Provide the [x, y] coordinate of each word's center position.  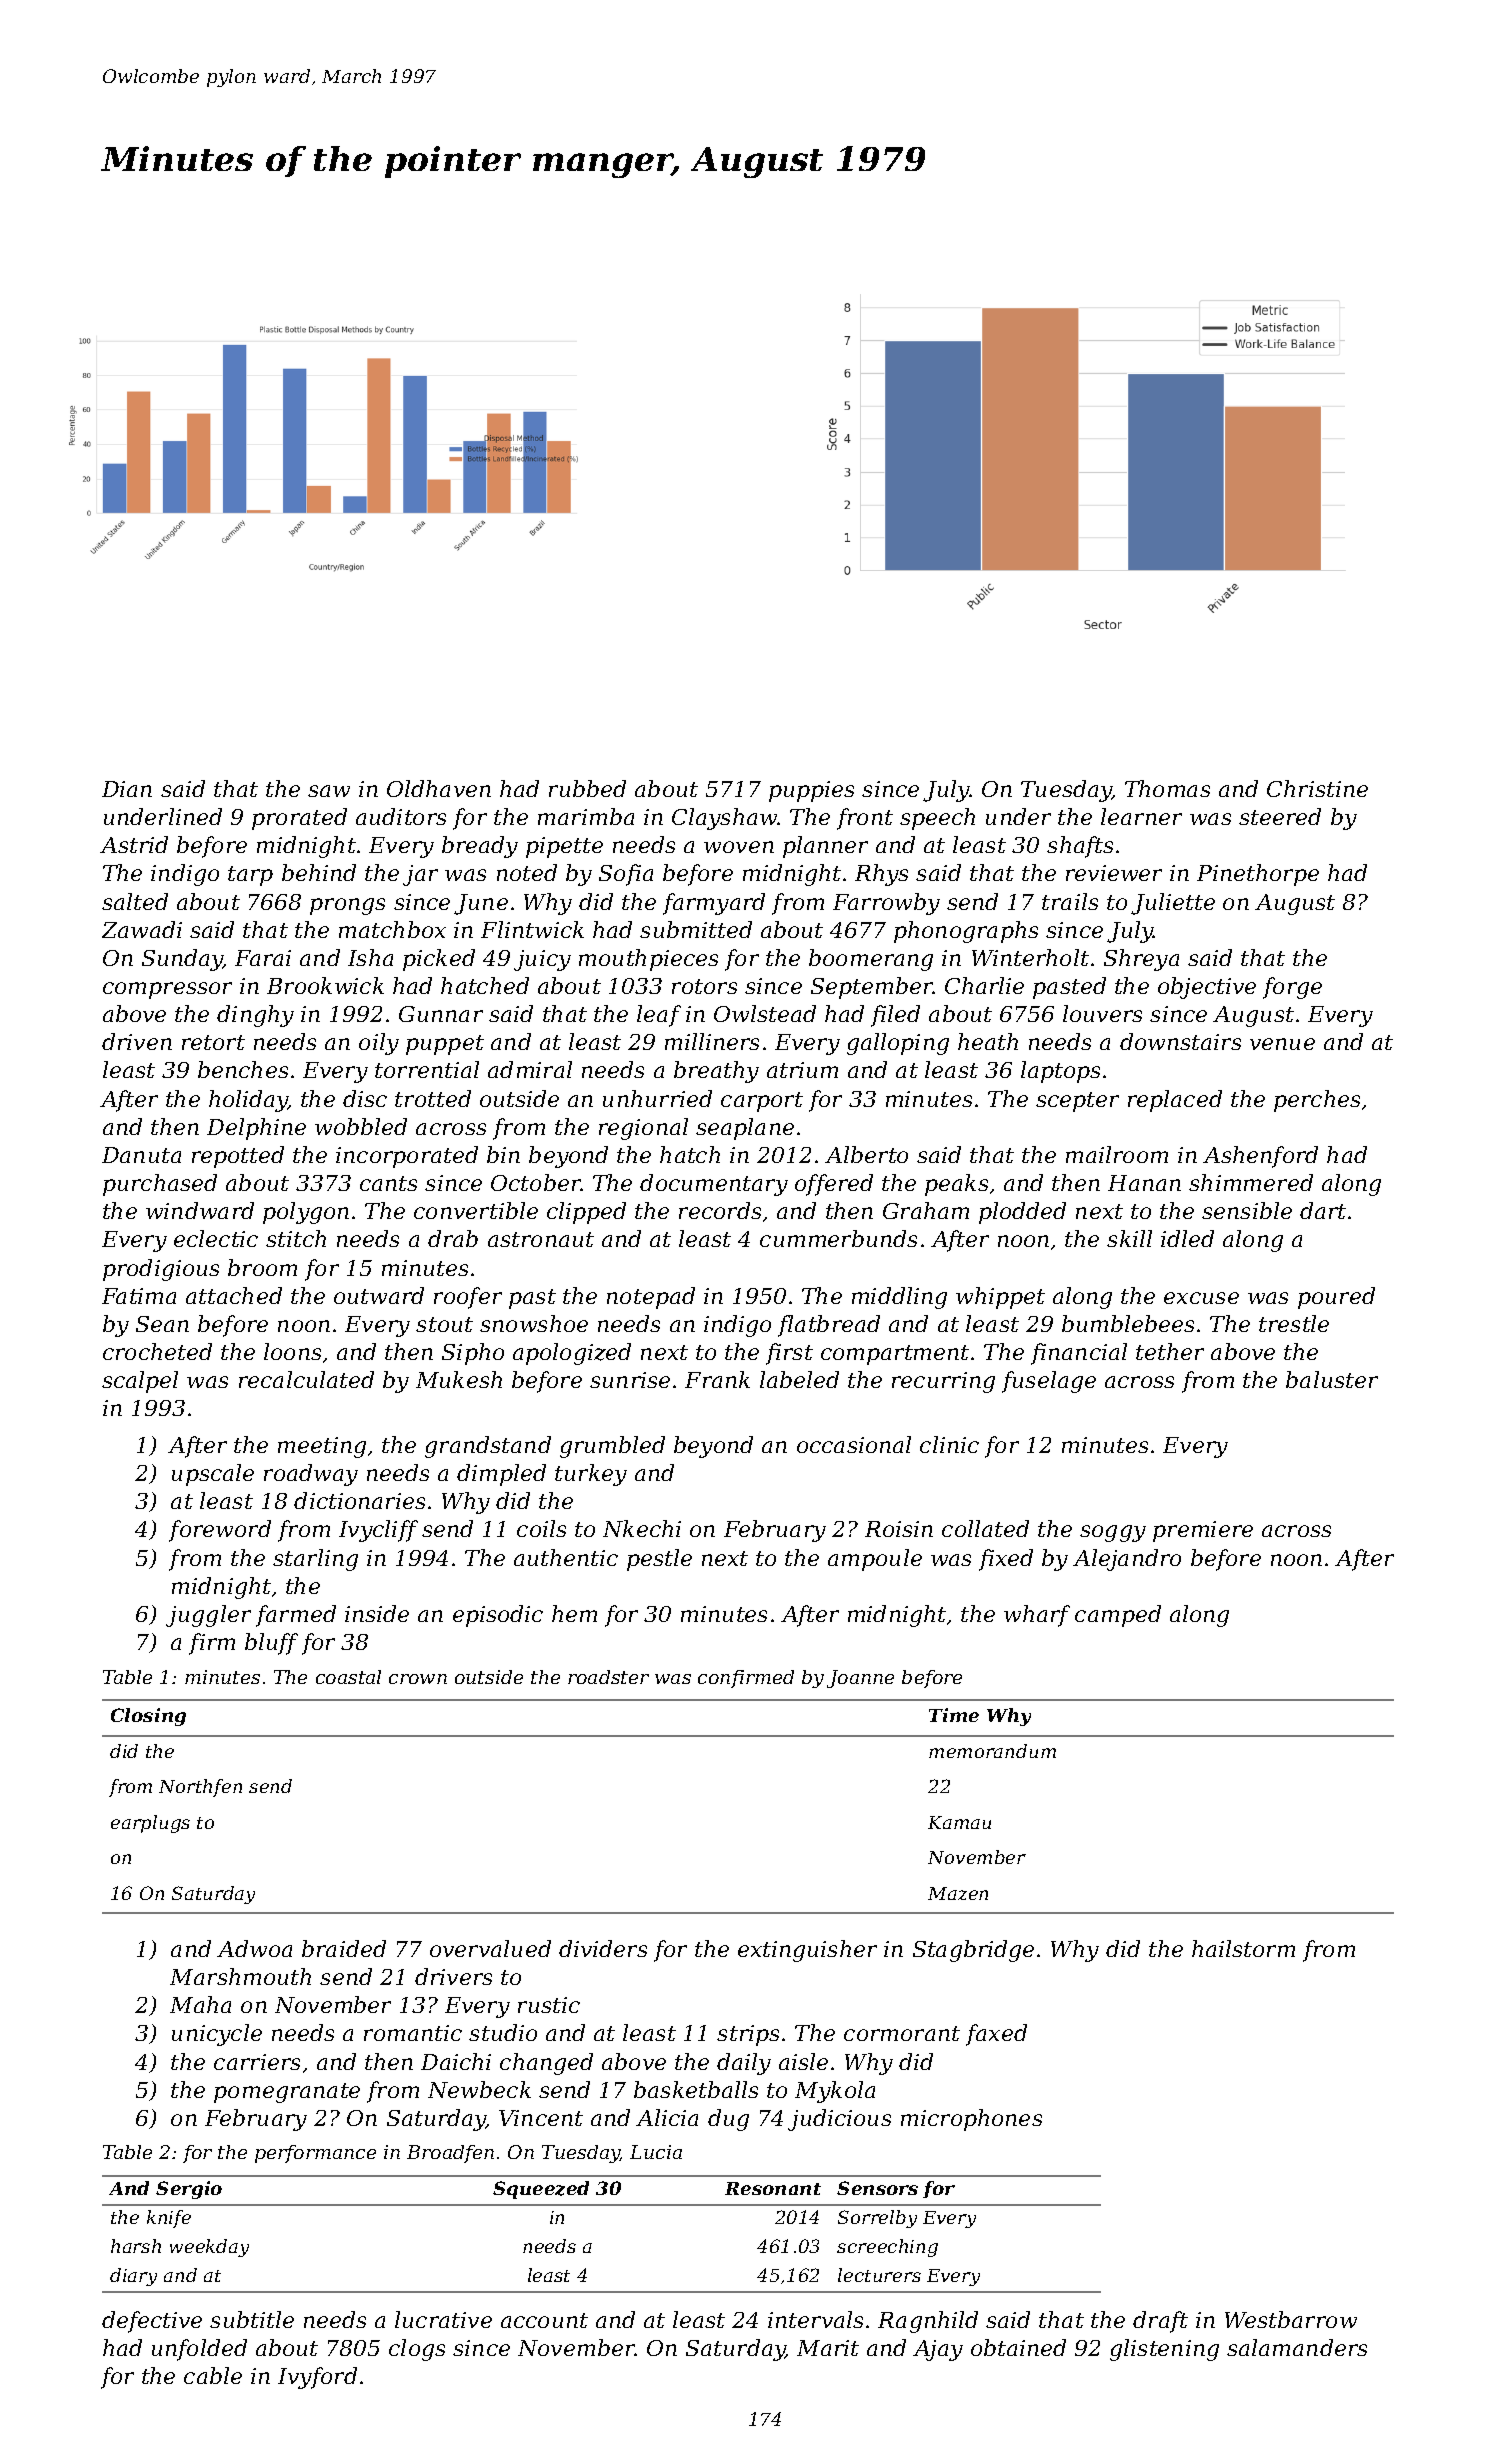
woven [739, 847]
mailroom [1117, 1154]
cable [213, 2375]
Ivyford [317, 2378]
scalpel [140, 1382]
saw [329, 791]
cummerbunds [838, 1238]
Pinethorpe [1258, 875]
